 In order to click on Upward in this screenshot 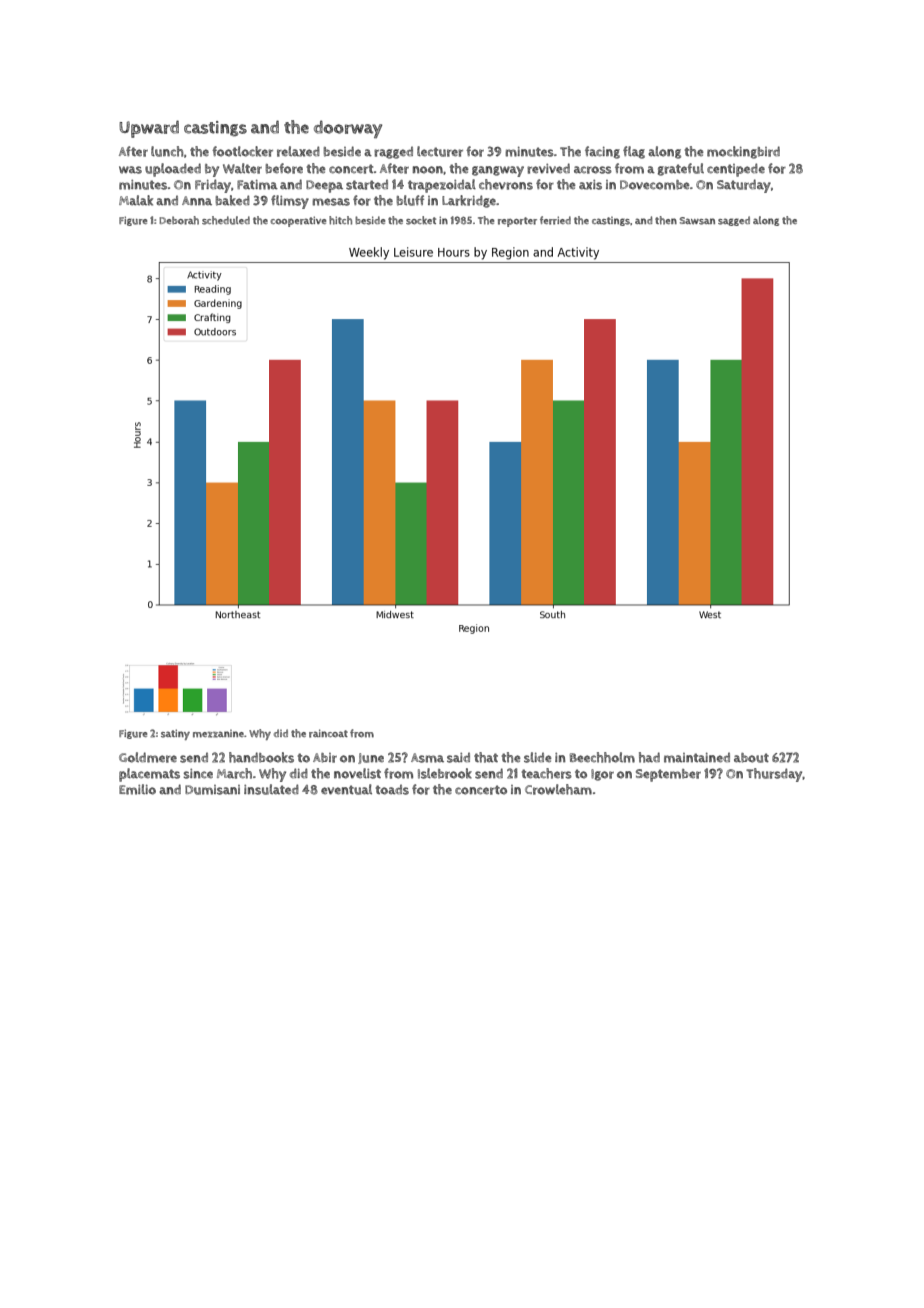, I will do `click(149, 129)`.
